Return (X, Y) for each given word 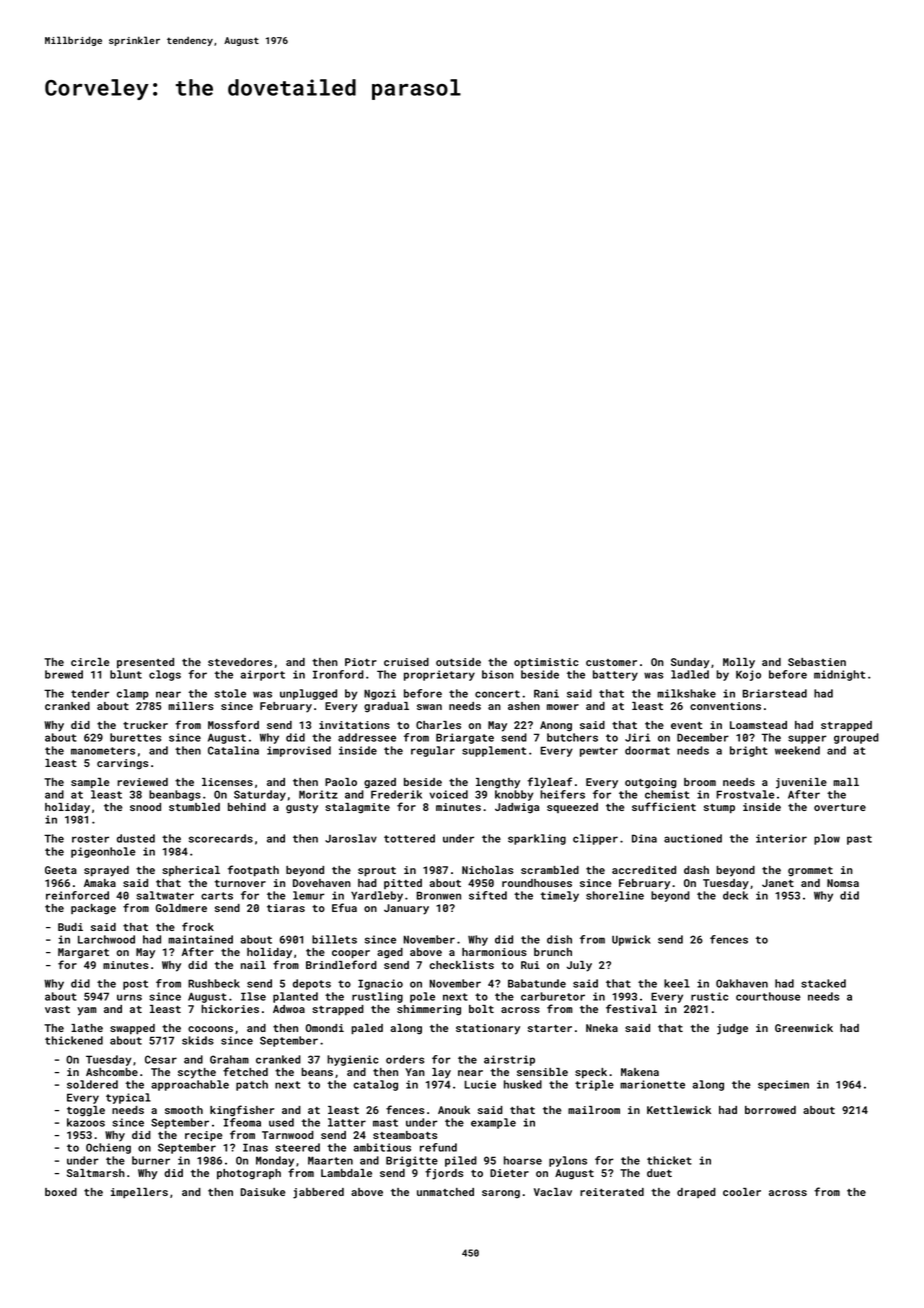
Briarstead (775, 693)
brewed (64, 674)
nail (253, 965)
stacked (823, 983)
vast (57, 1009)
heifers (562, 794)
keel (677, 983)
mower (563, 707)
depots (312, 984)
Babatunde (537, 983)
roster (90, 839)
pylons (568, 1161)
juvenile (801, 783)
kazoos (86, 1122)
